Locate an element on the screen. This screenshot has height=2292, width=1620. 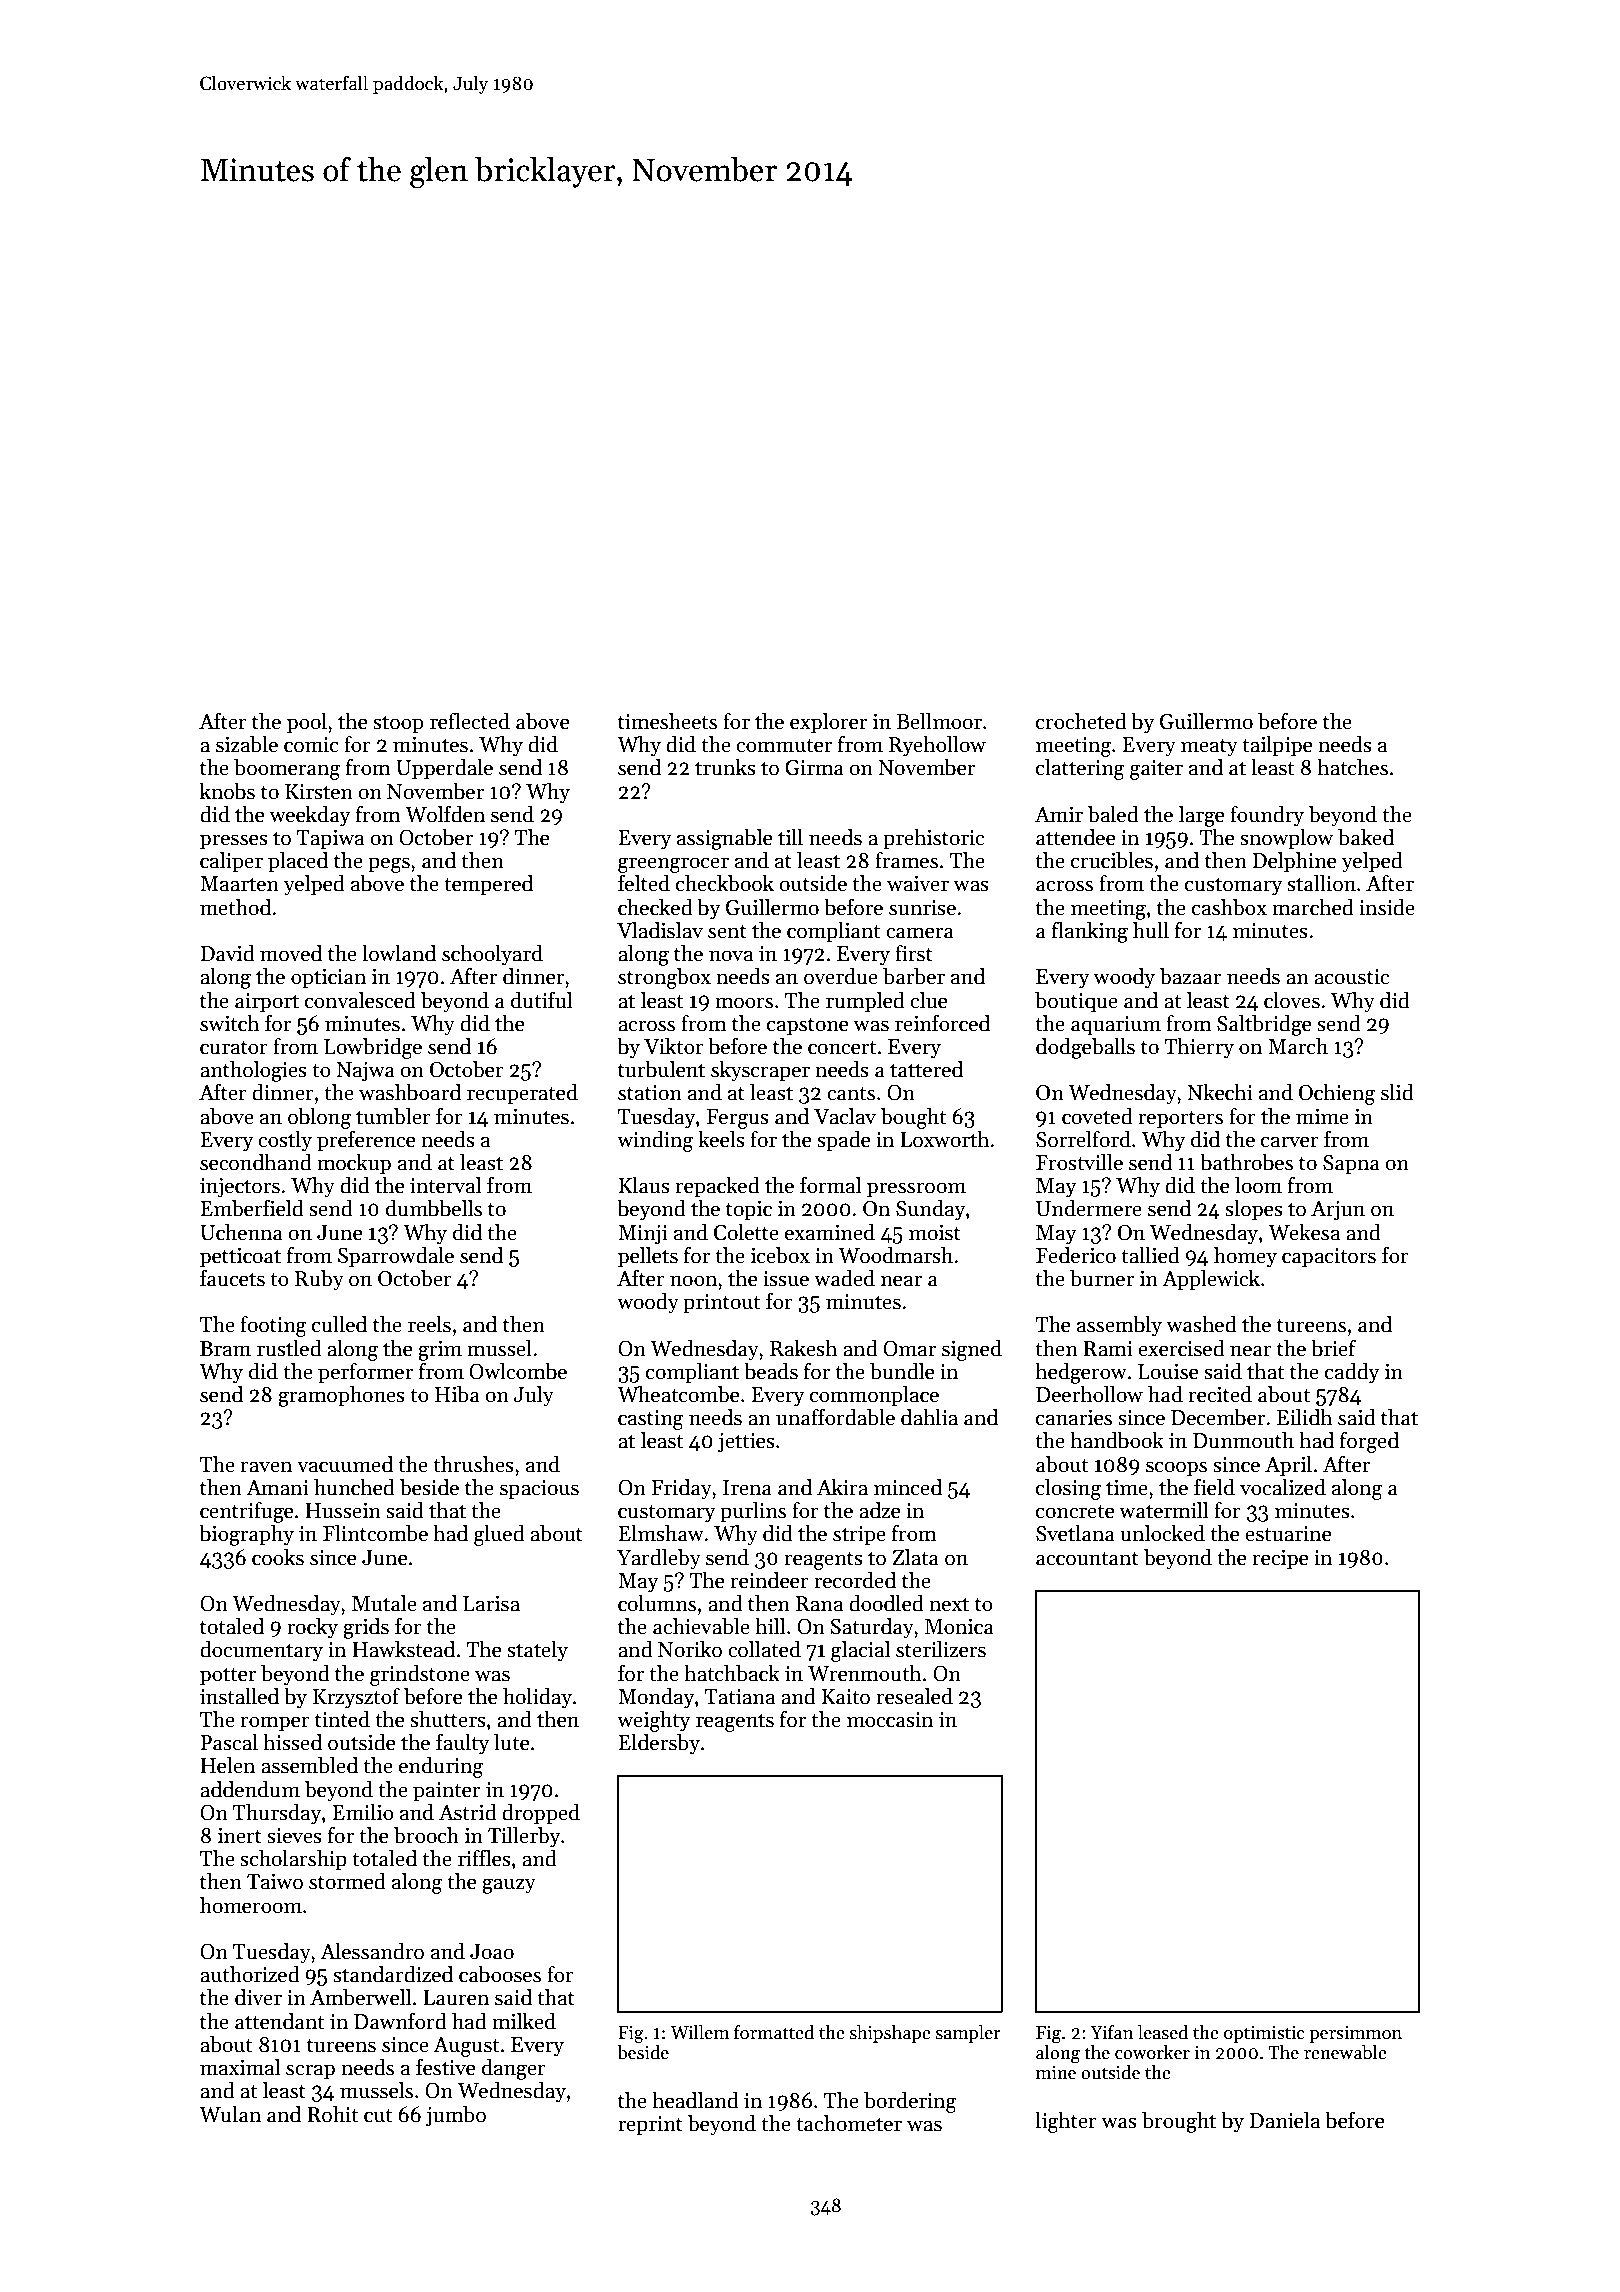
Monday is located at coordinates (656, 1698).
